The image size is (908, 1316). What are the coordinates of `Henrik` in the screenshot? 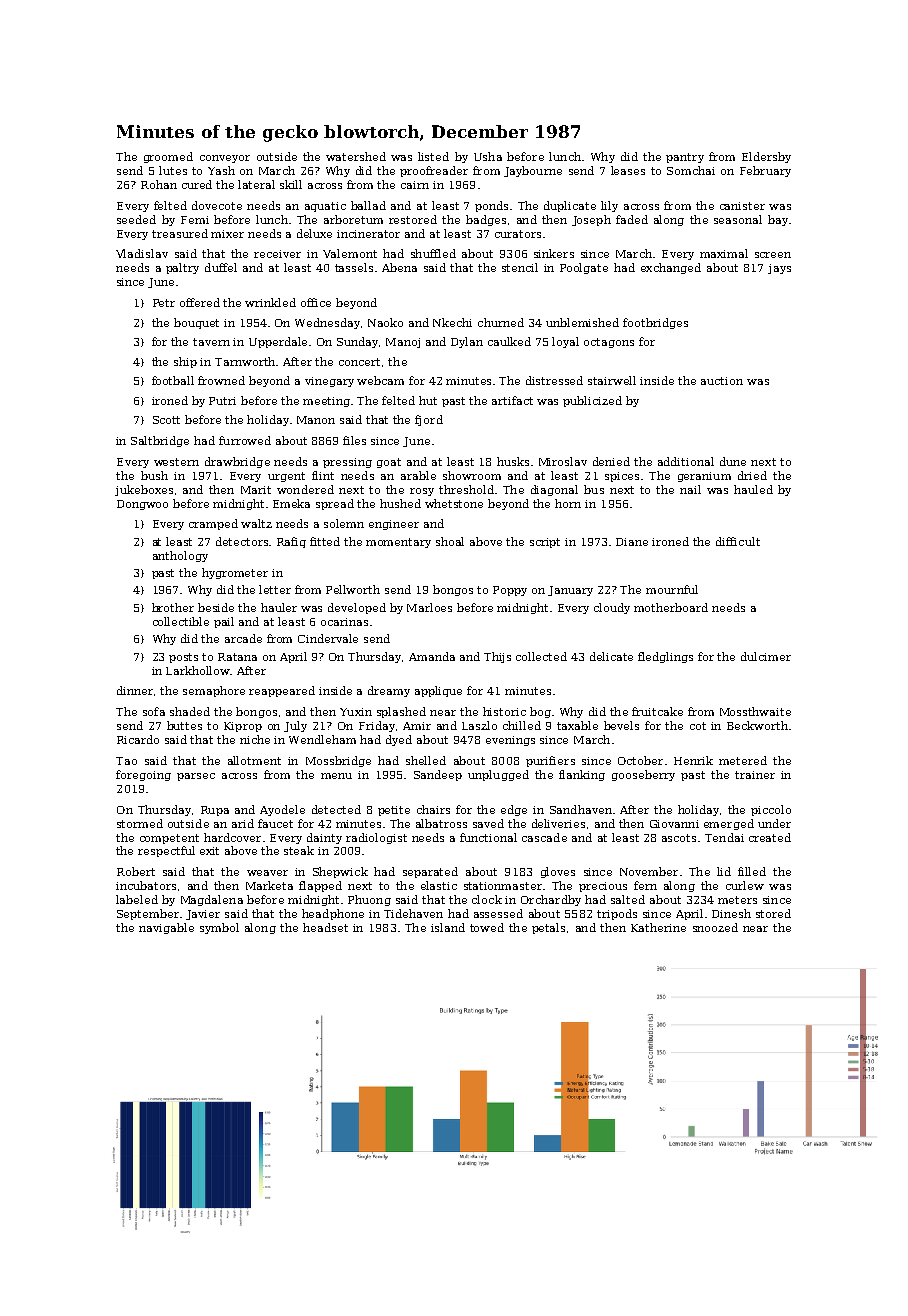 It's located at (693, 760).
